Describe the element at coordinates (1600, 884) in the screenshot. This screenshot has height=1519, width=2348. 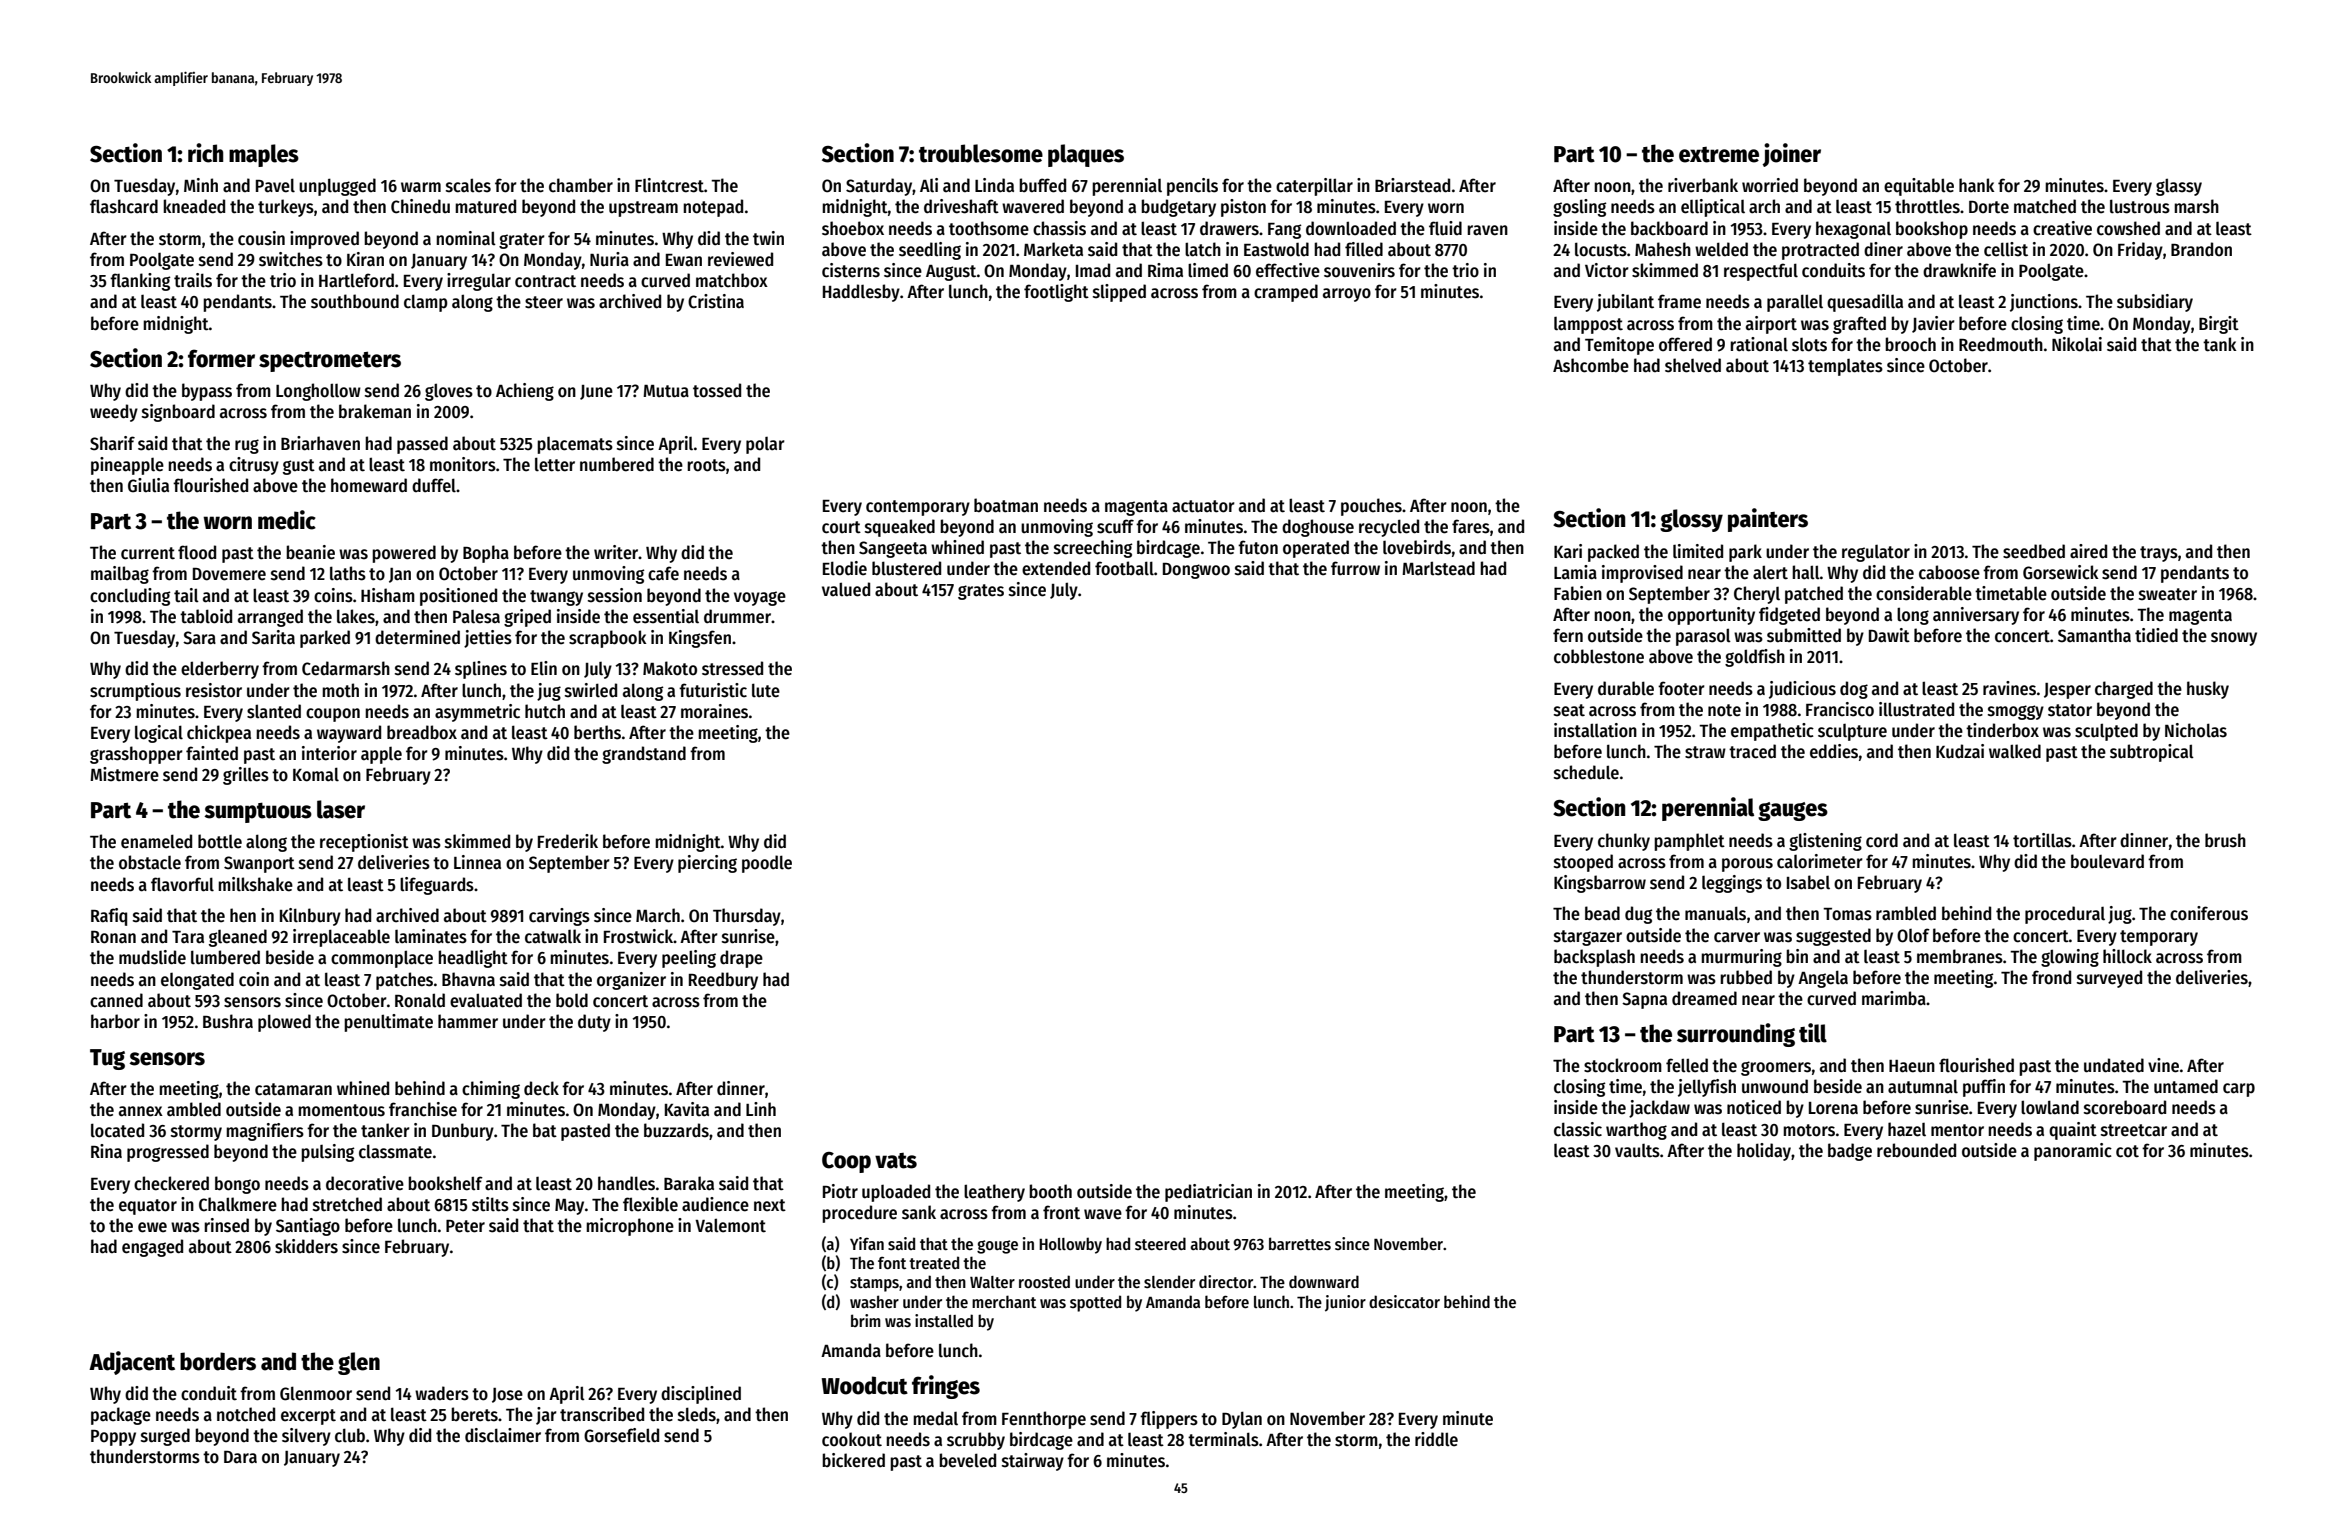
I see `Kingsbarrow` at that location.
